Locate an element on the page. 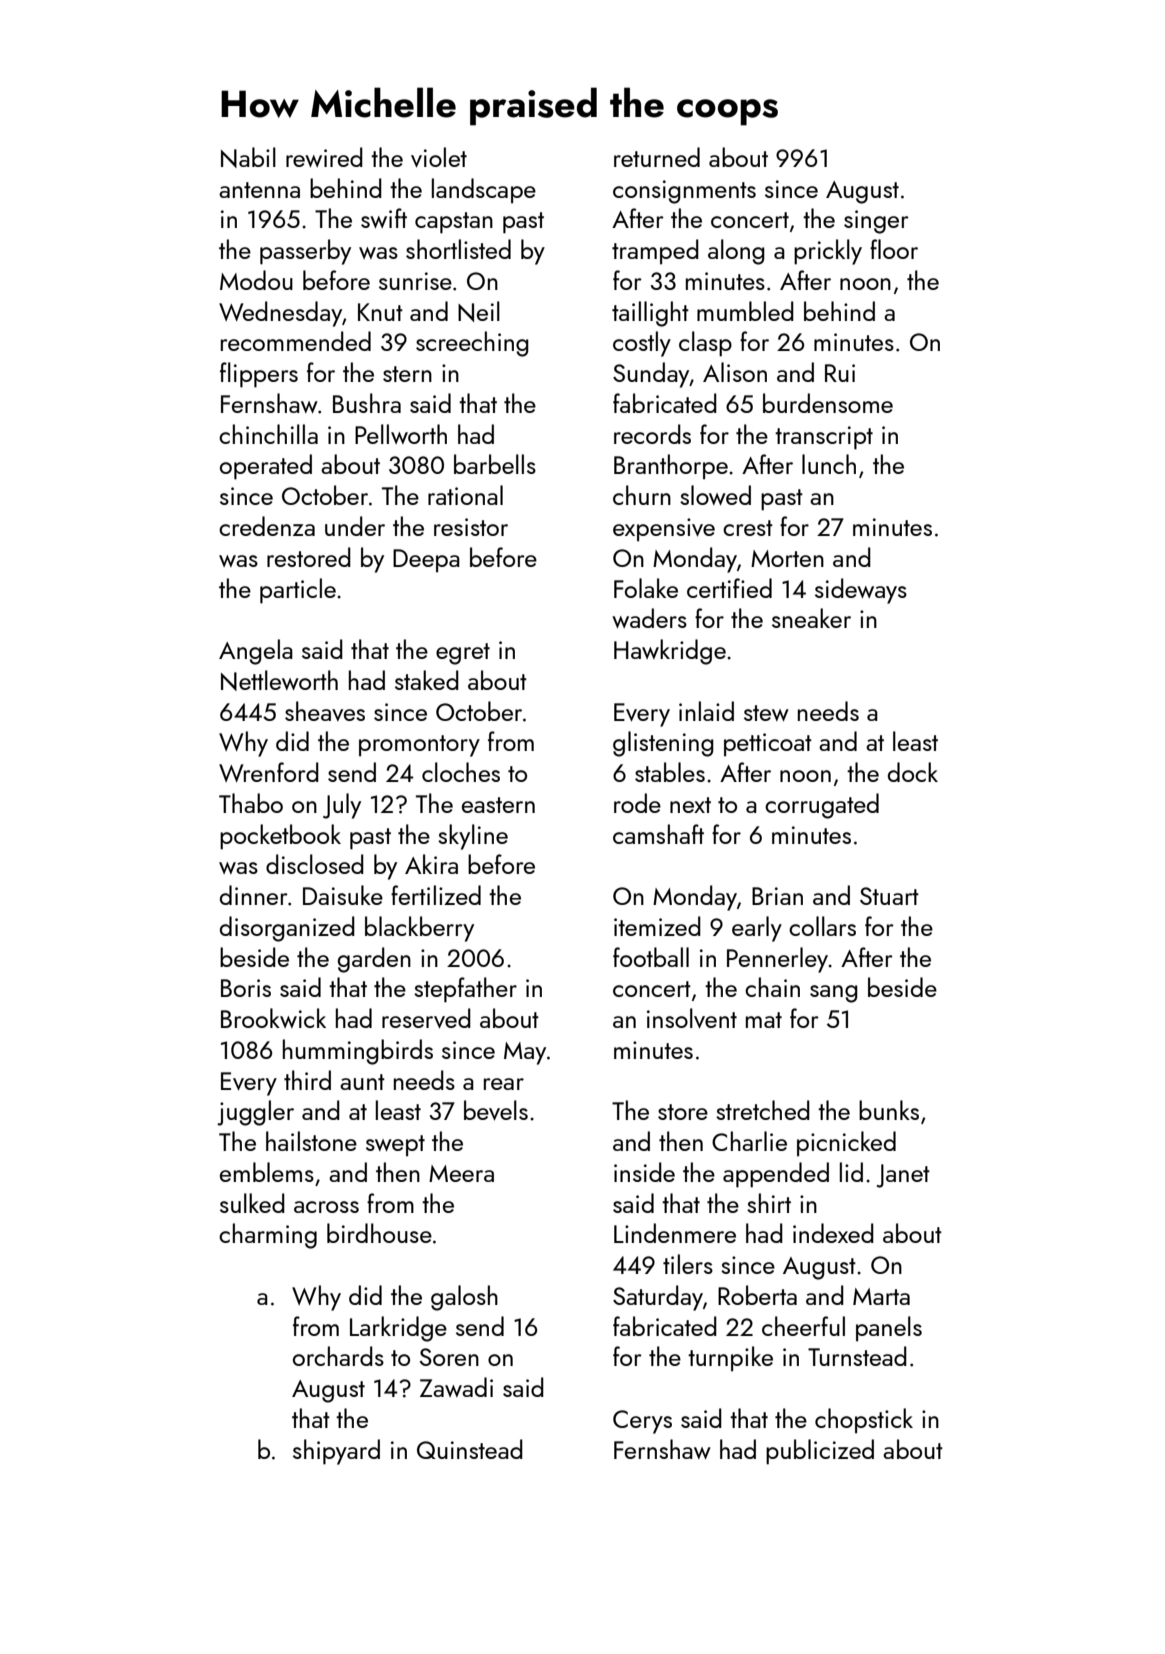  promontory is located at coordinates (419, 746).
